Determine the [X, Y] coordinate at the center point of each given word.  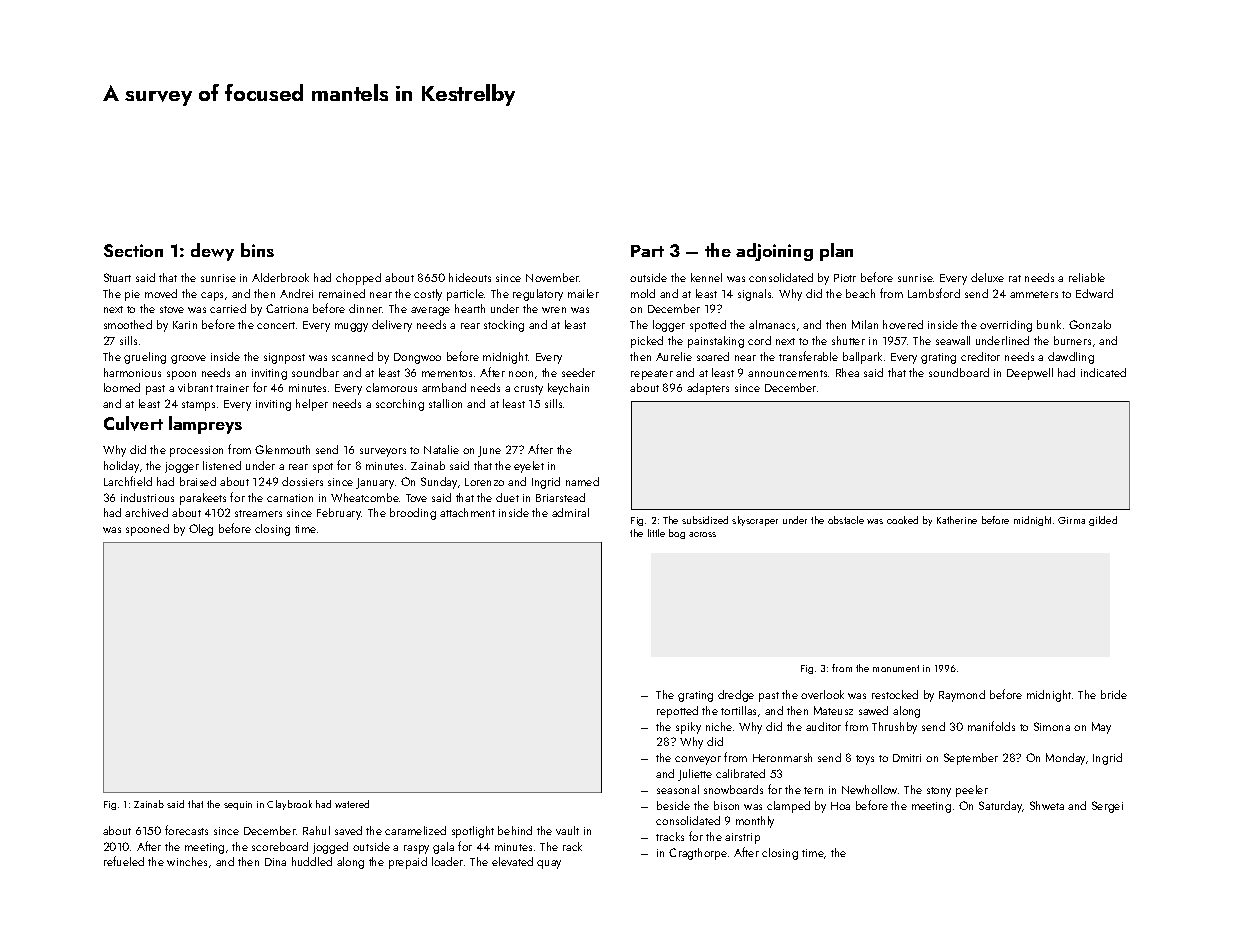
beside [673, 805]
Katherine [957, 520]
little [656, 533]
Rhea [847, 372]
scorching [400, 405]
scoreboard [280, 846]
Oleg [201, 530]
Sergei [1107, 807]
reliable [1087, 277]
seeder [578, 372]
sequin [238, 805]
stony [939, 792]
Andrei [296, 293]
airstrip [742, 838]
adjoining [774, 252]
